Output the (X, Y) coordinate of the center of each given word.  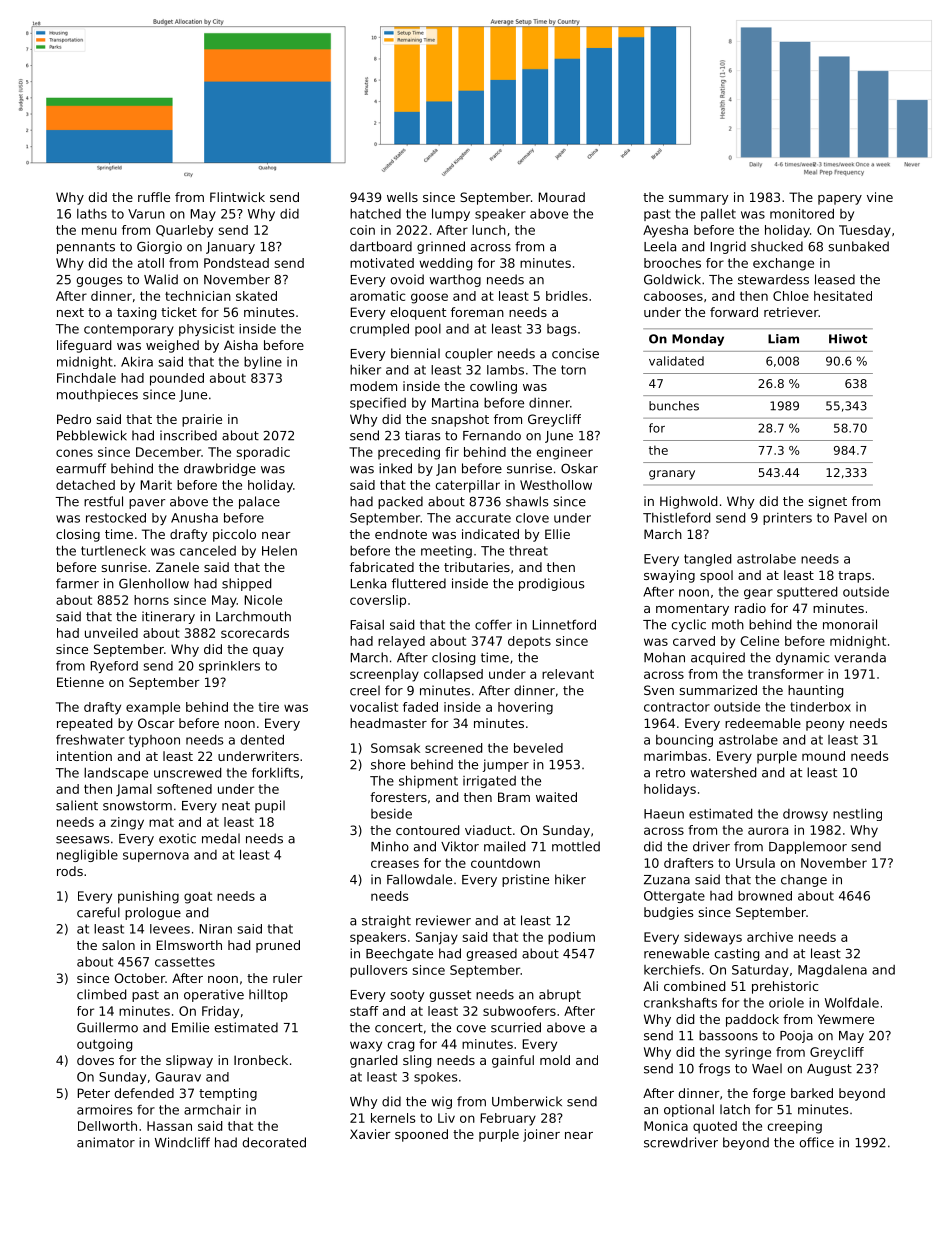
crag (400, 1046)
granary (672, 475)
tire (268, 707)
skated (256, 296)
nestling (857, 814)
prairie (202, 420)
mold (555, 1060)
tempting (228, 1094)
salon (118, 945)
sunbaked (858, 246)
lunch (489, 230)
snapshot (460, 420)
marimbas (675, 756)
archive (770, 937)
